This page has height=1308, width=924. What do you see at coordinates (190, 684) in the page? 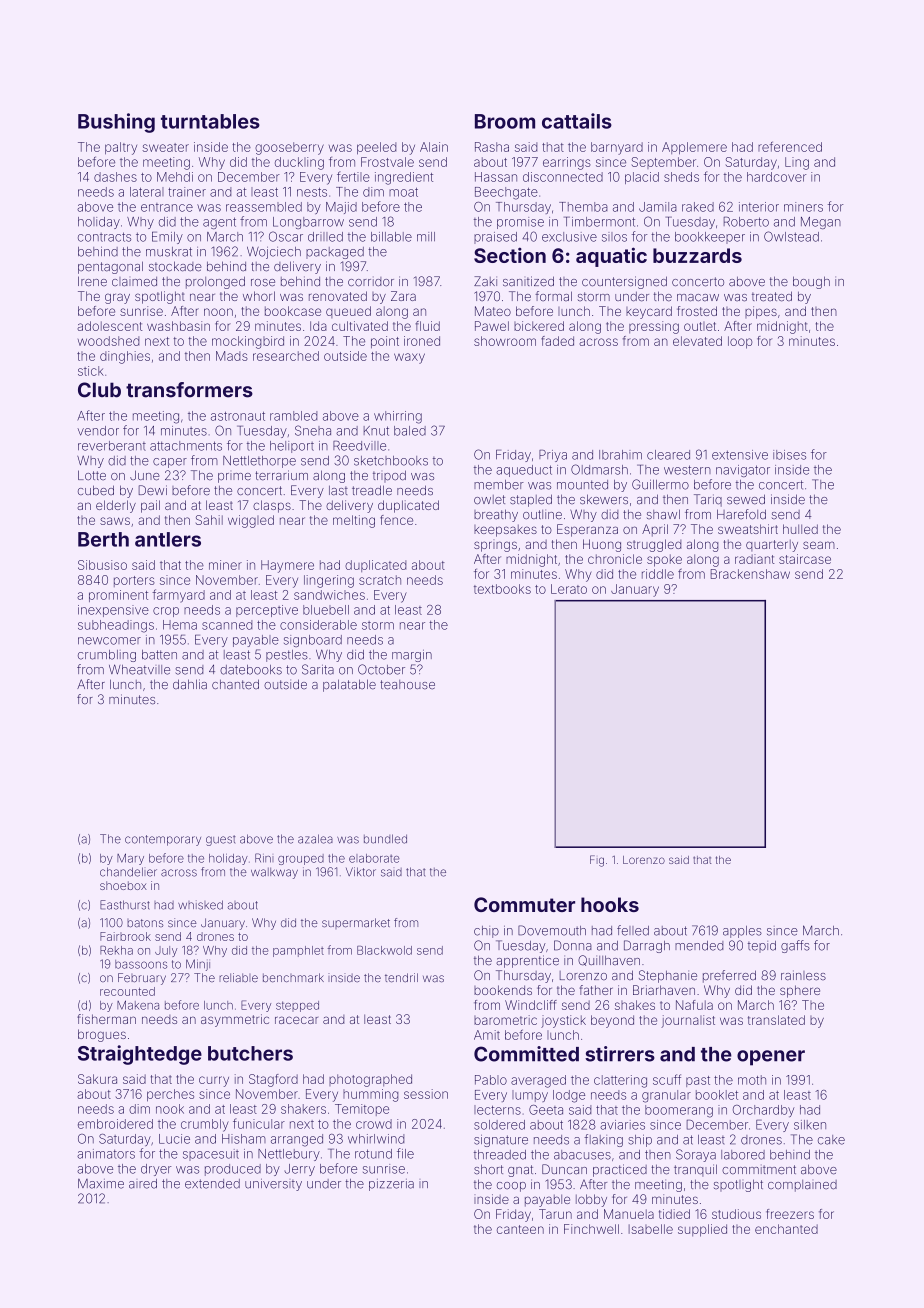
I see `dahlia` at bounding box center [190, 684].
